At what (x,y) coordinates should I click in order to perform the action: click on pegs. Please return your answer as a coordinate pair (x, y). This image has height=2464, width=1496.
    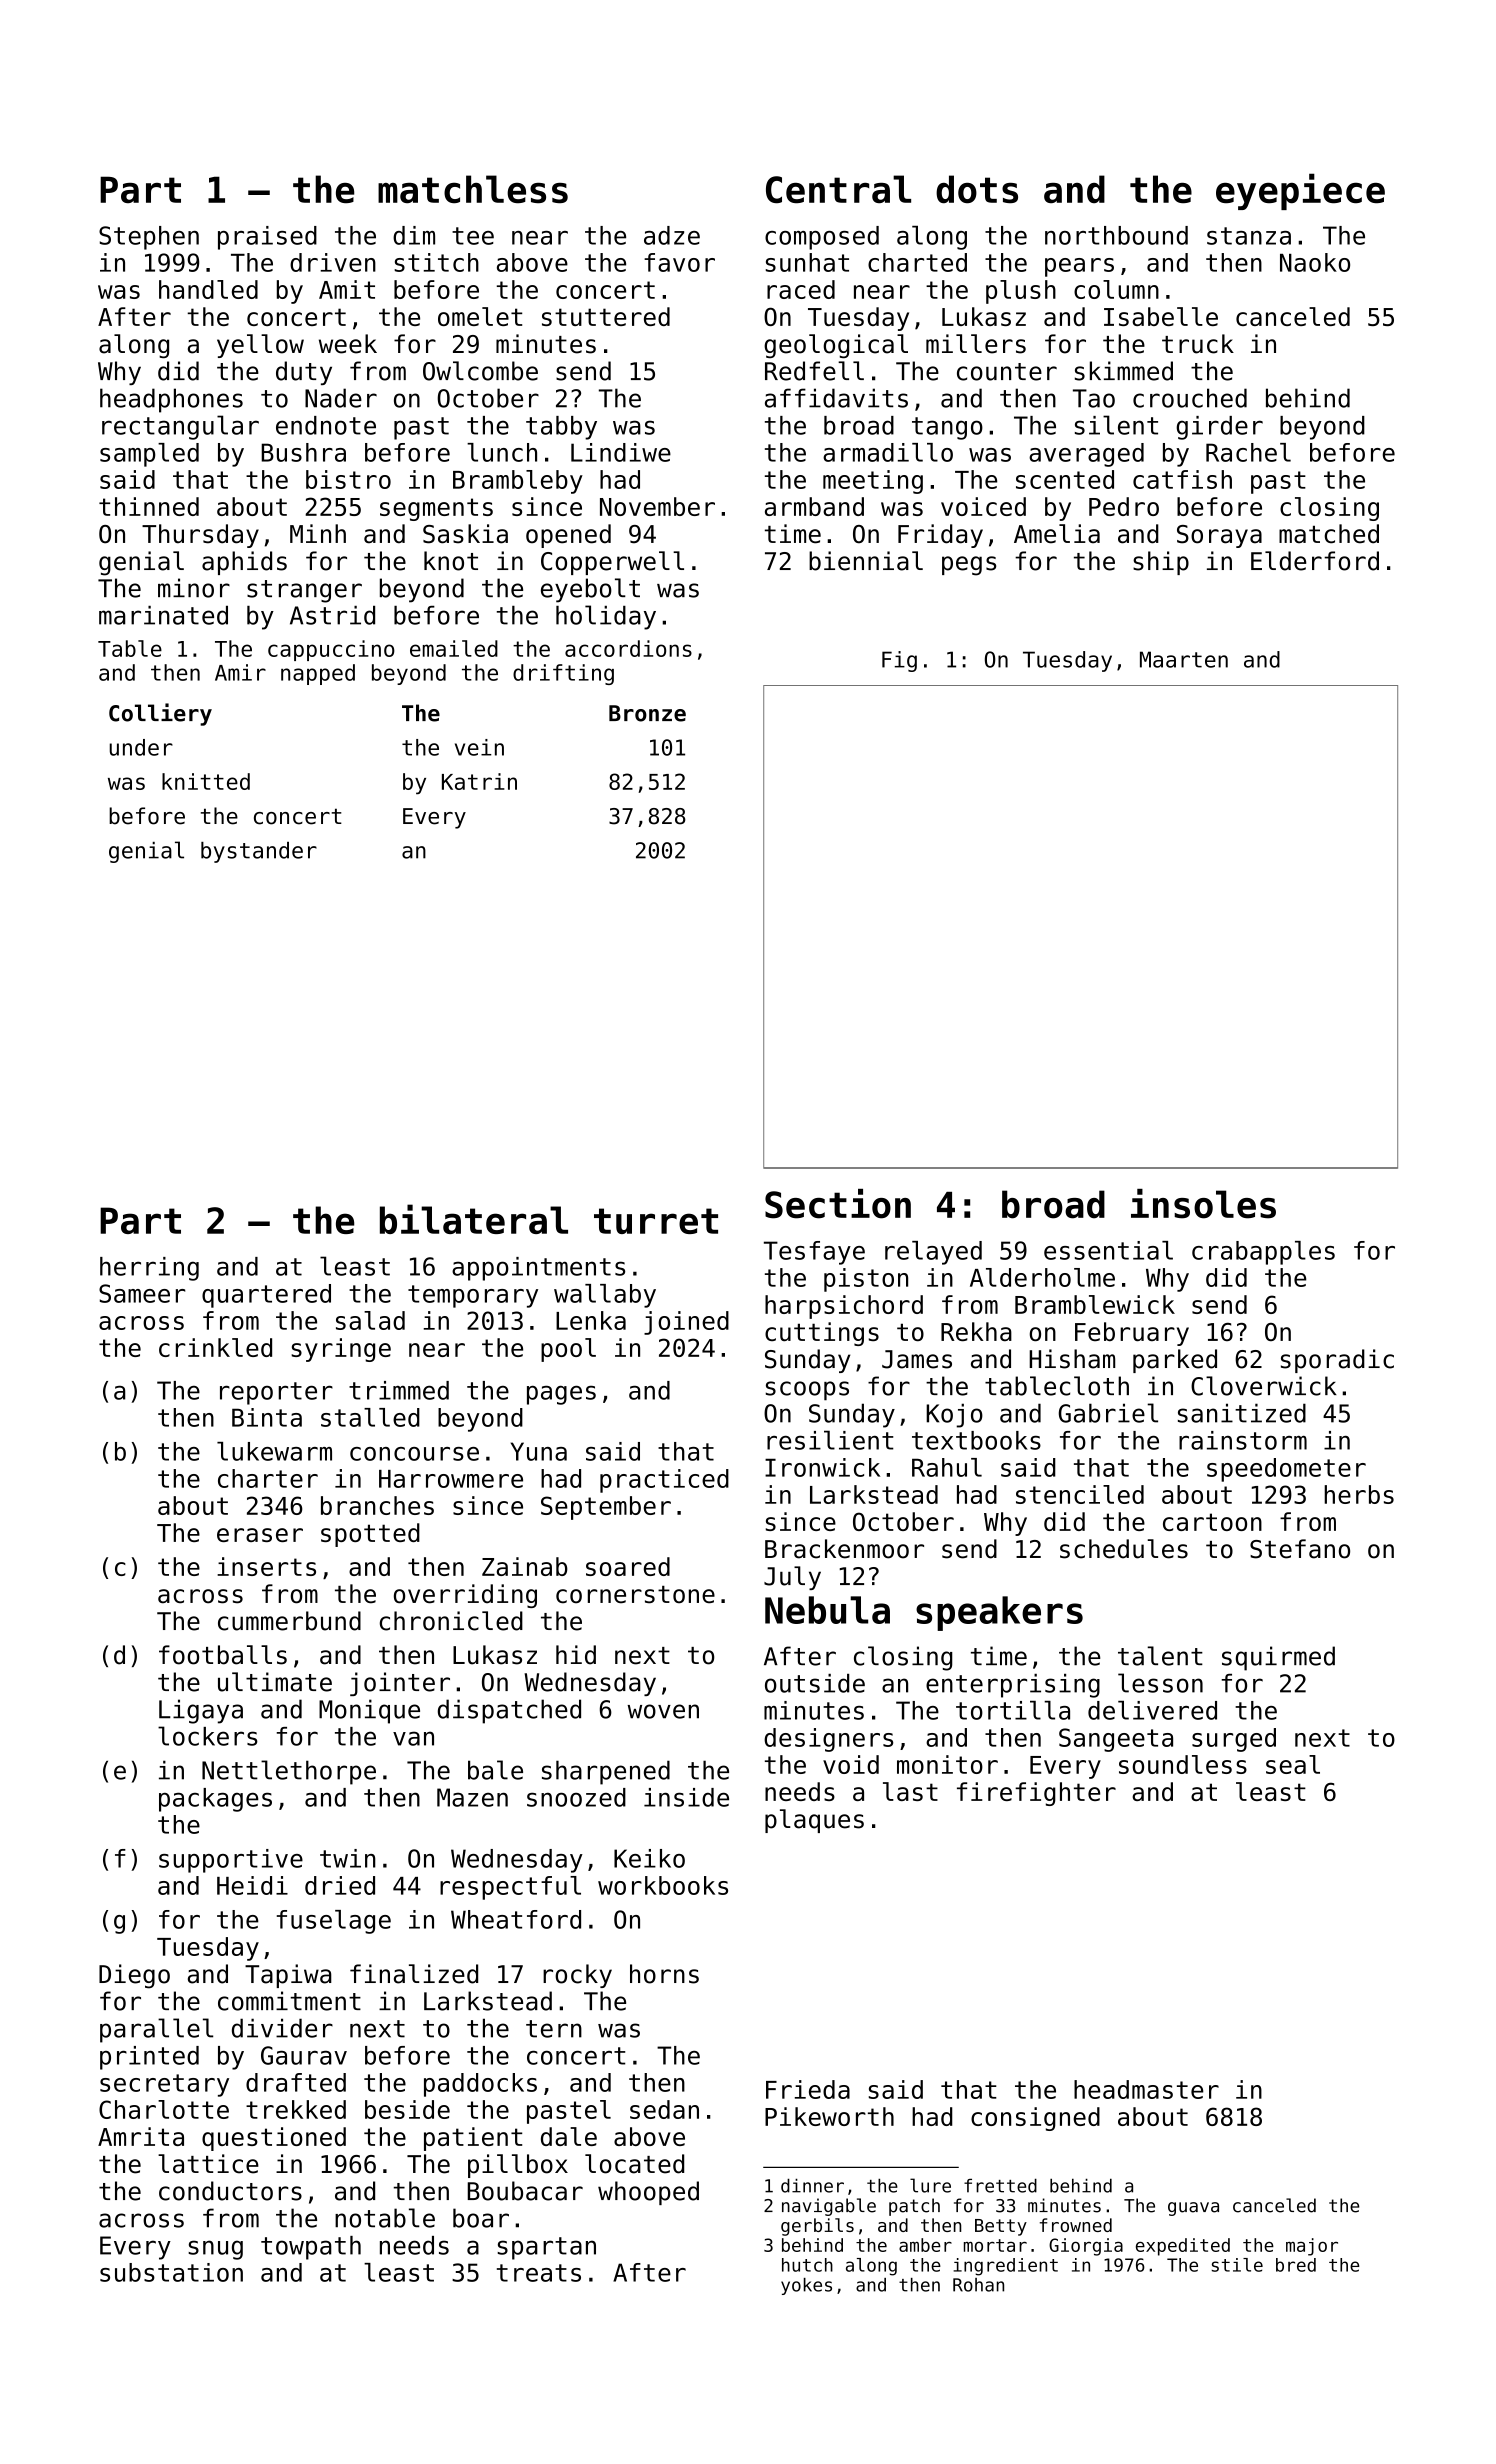
    Looking at the image, I should click on (969, 566).
